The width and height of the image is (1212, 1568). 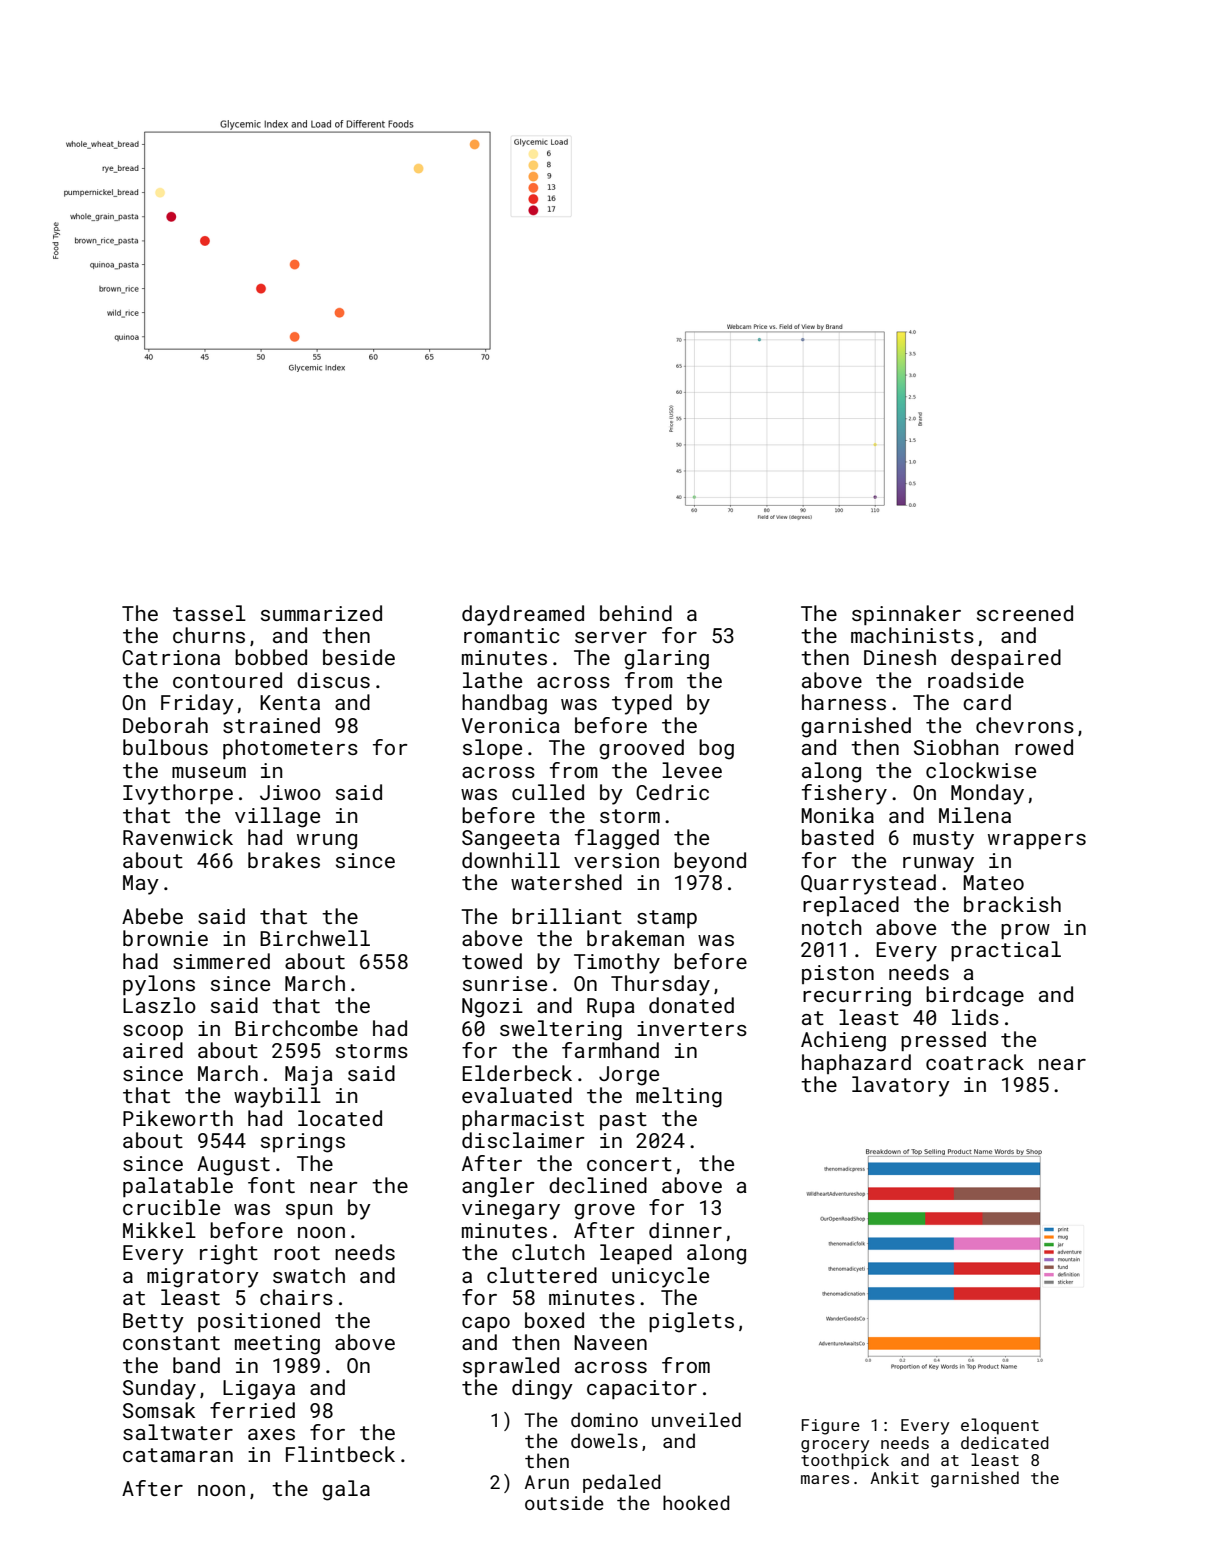 I want to click on photometers, so click(x=290, y=749).
